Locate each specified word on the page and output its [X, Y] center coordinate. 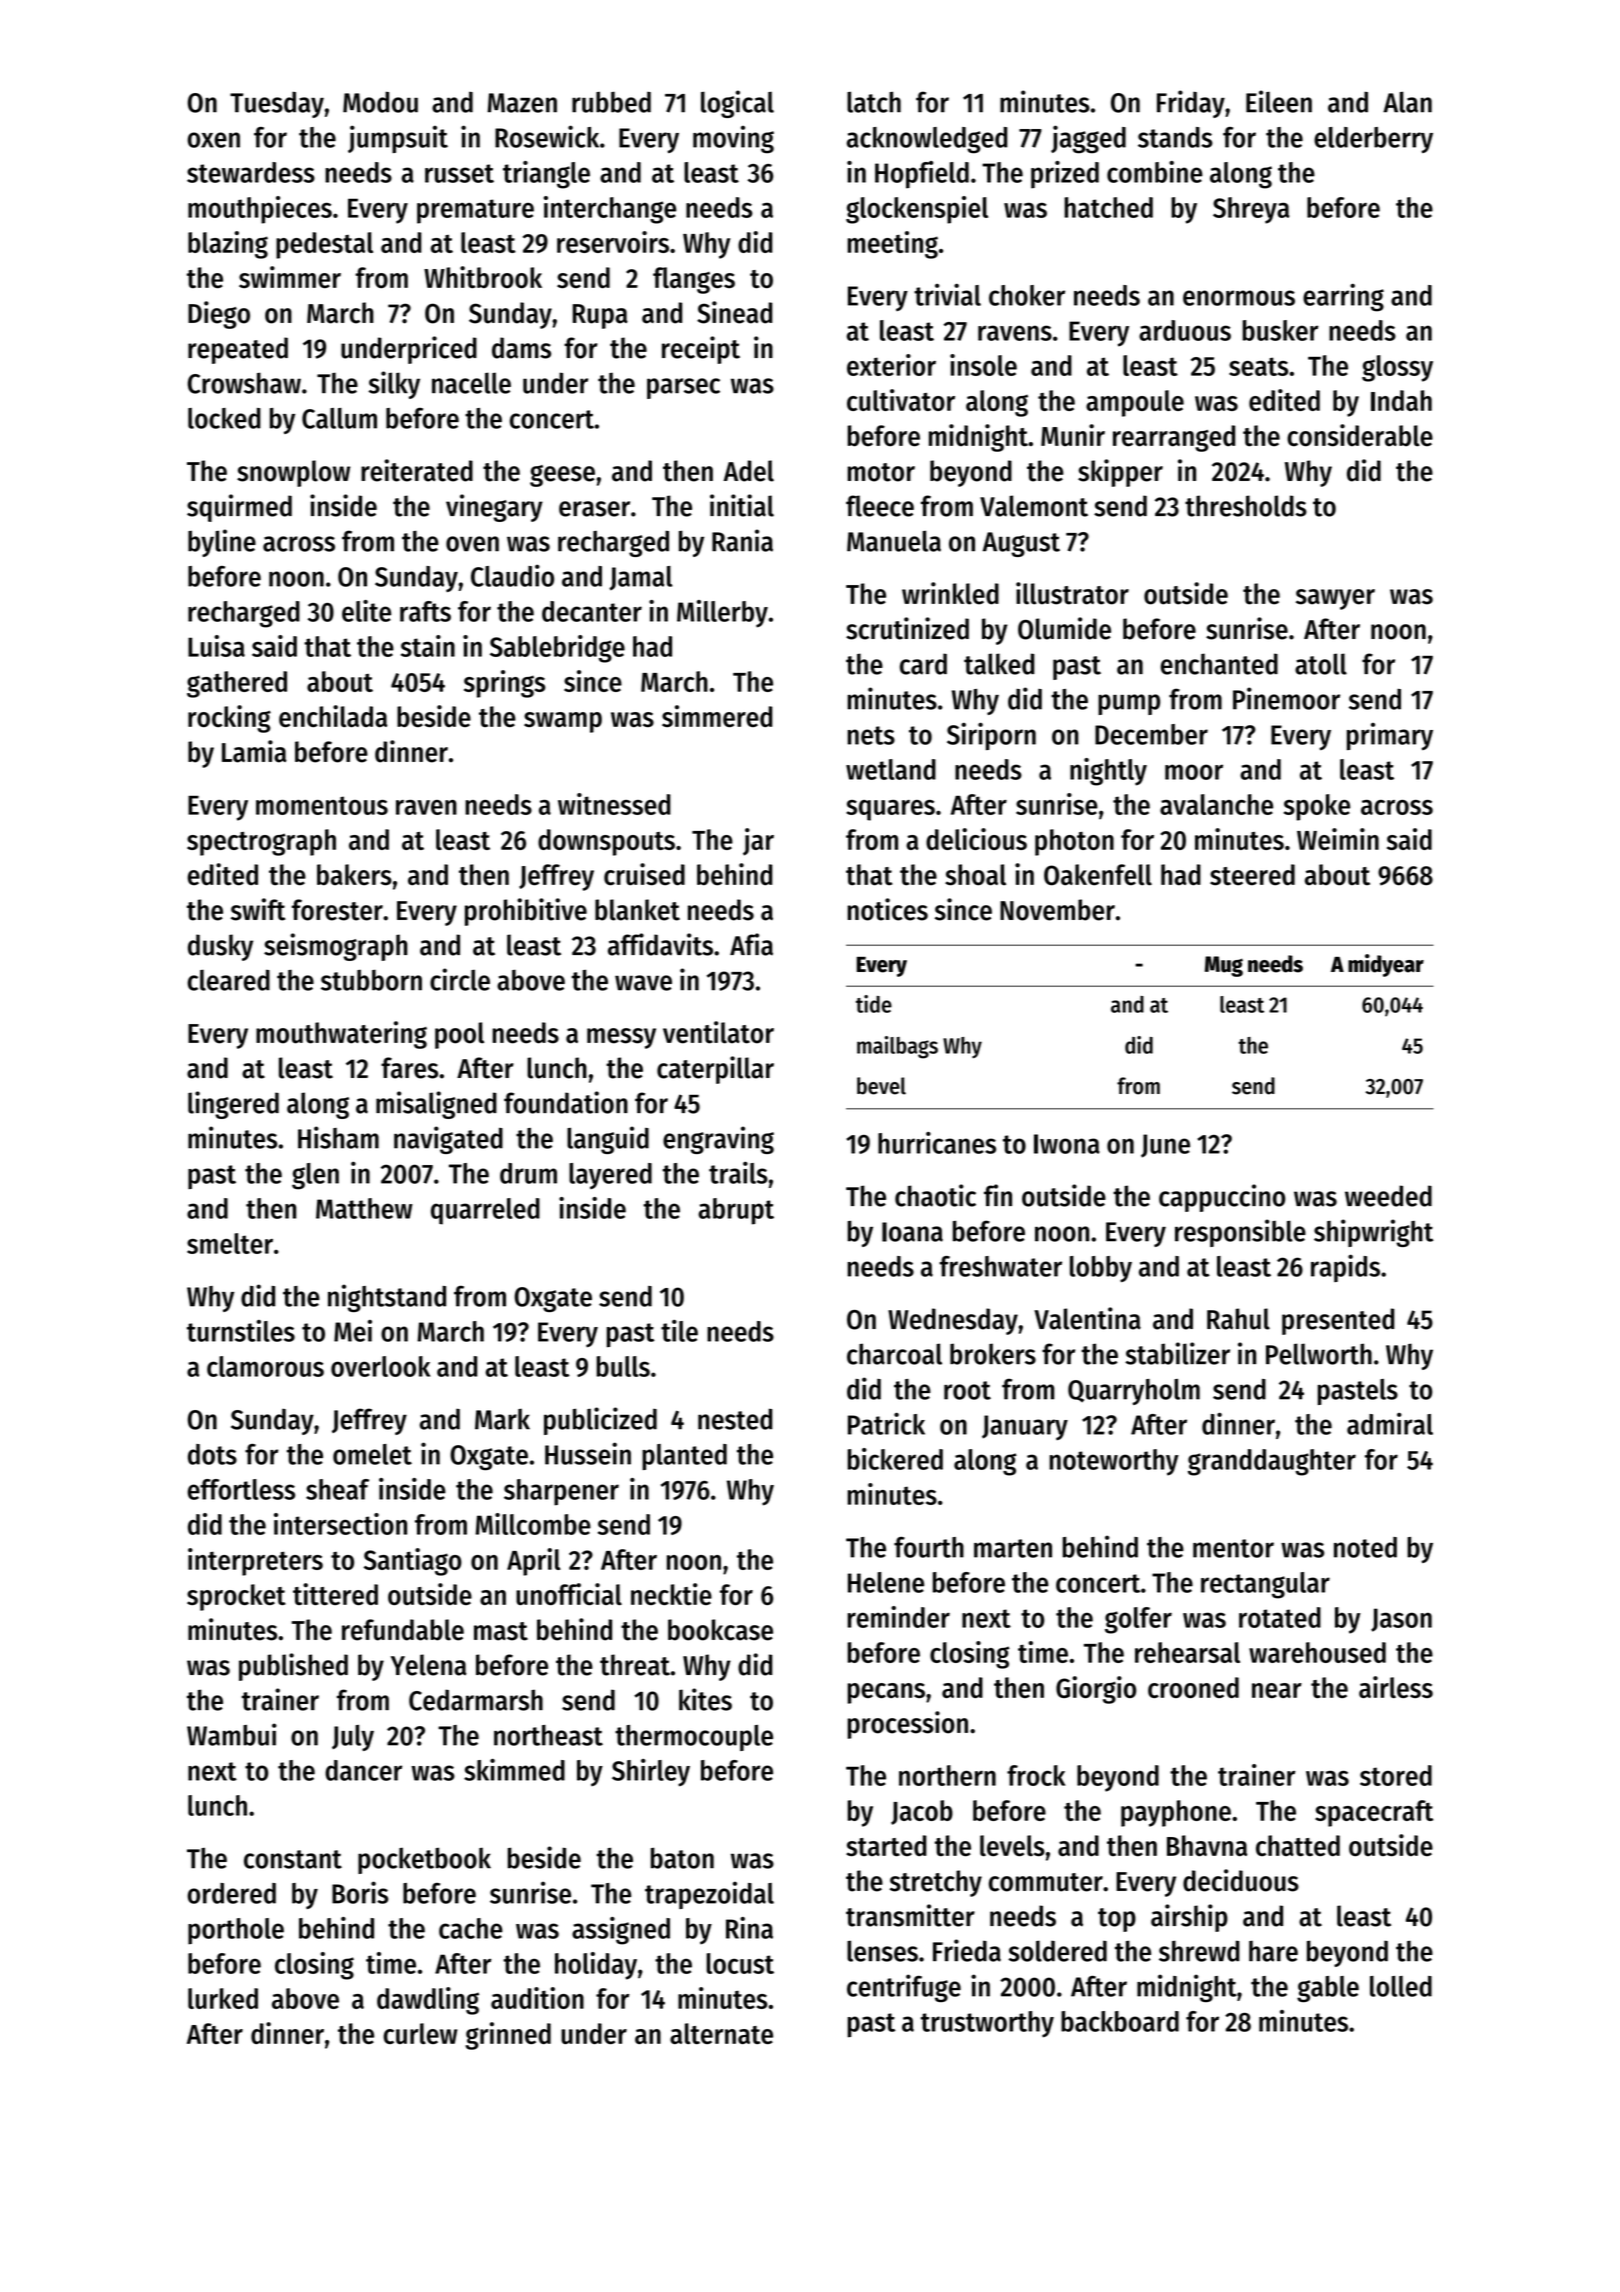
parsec [683, 388]
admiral [1390, 1424]
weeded [1388, 1196]
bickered [895, 1459]
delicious [976, 839]
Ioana [912, 1232]
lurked [223, 1998]
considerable [1360, 435]
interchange [610, 210]
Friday [1191, 104]
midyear [1386, 965]
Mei [353, 1331]
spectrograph [261, 842]
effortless [241, 1489]
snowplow [293, 473]
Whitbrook [483, 277]
